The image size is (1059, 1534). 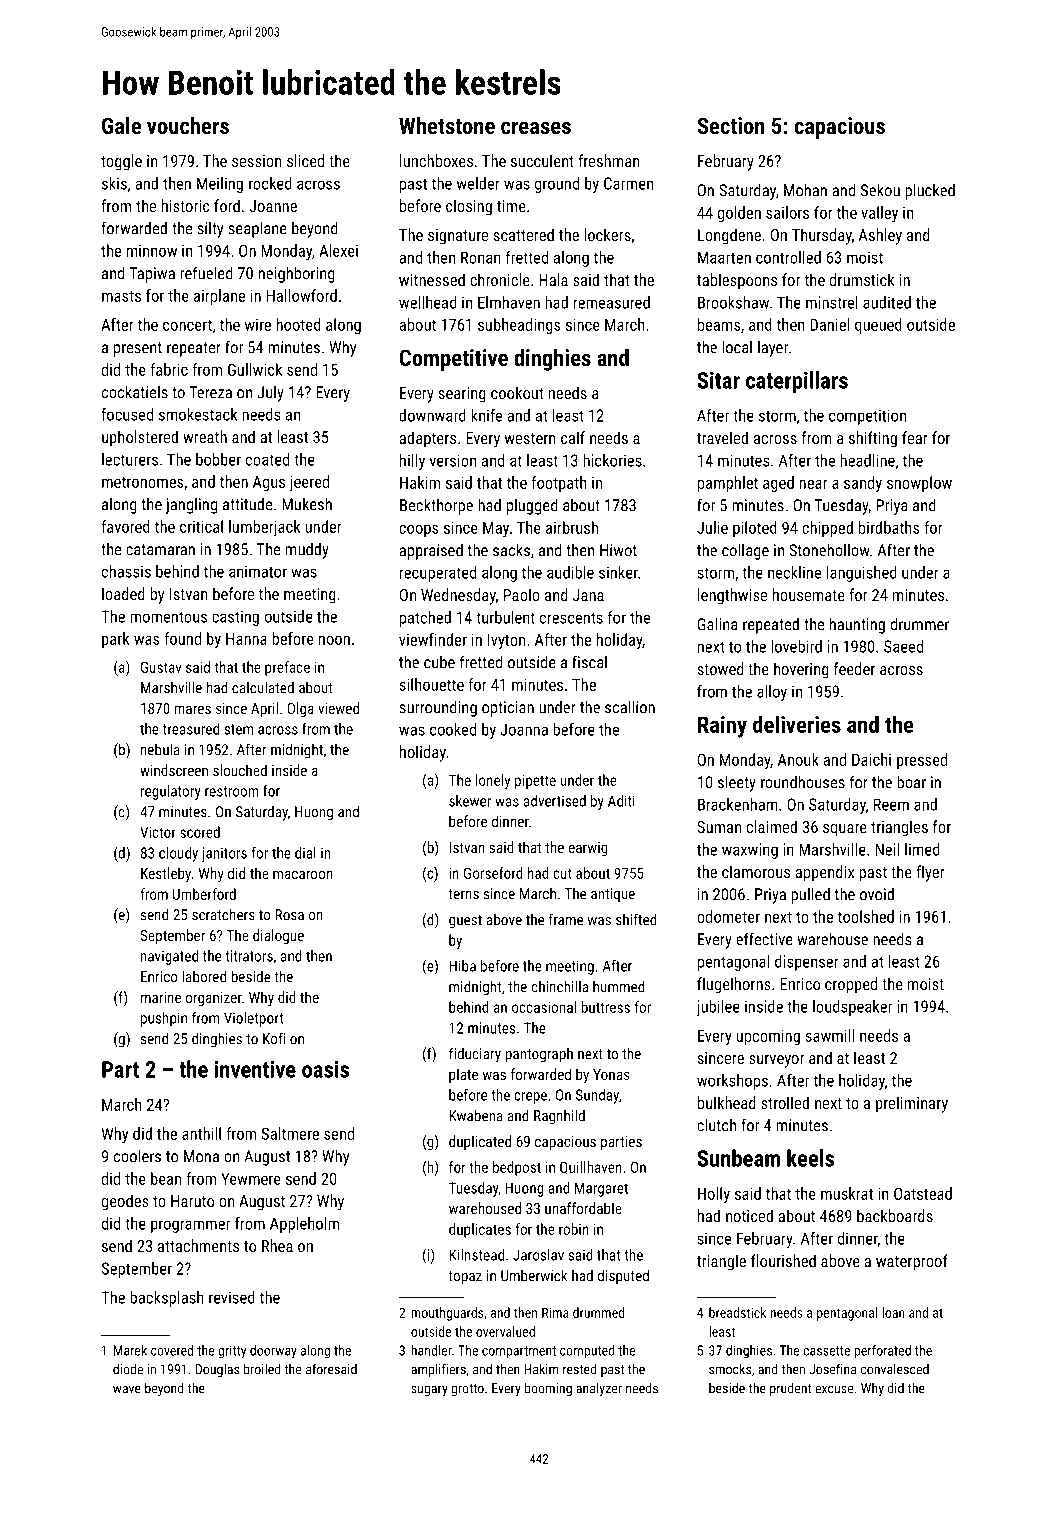 What do you see at coordinates (429, 1390) in the screenshot?
I see `sugary` at bounding box center [429, 1390].
